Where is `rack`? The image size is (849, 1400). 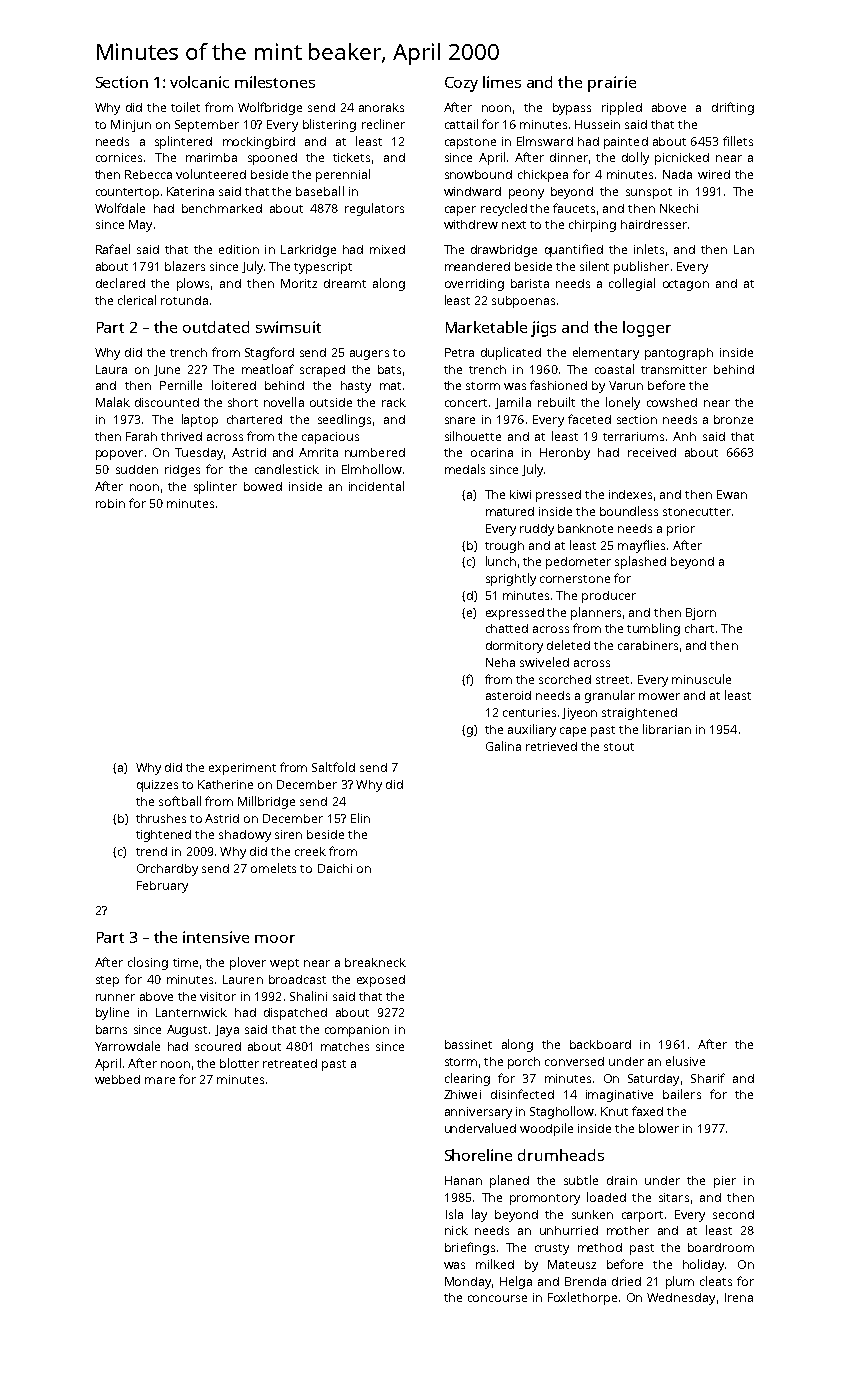
rack is located at coordinates (394, 402).
